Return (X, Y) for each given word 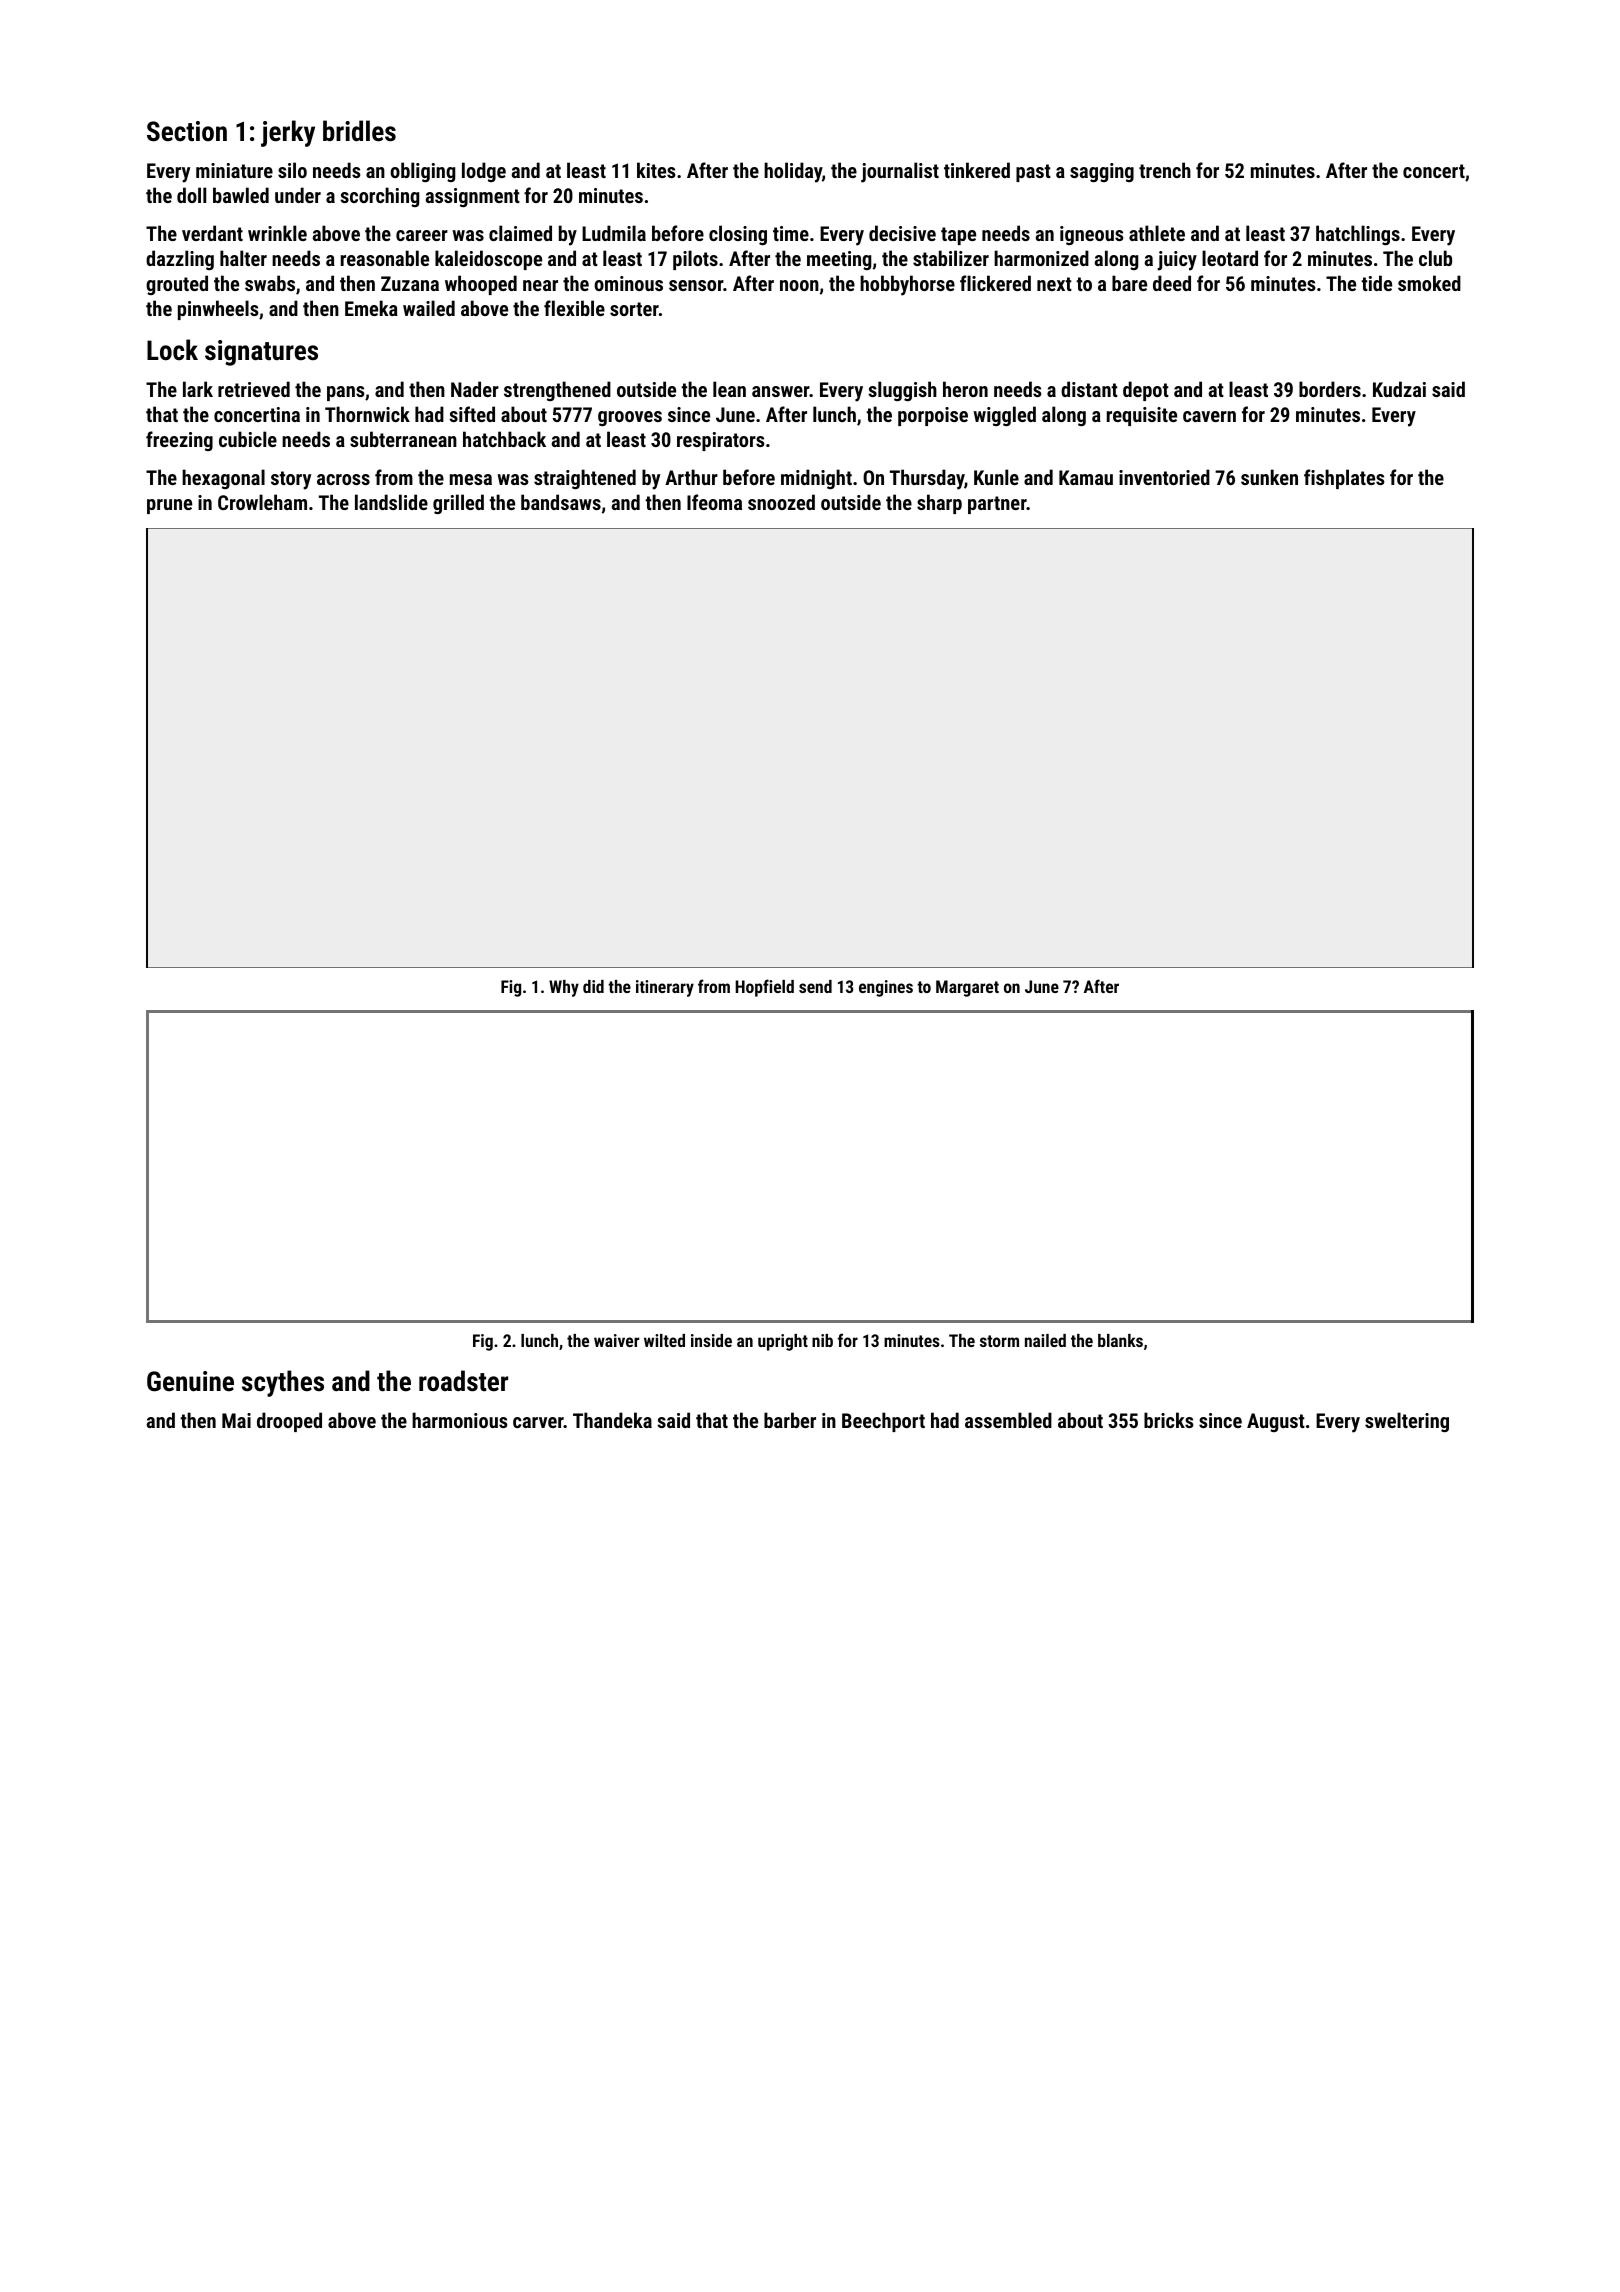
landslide (391, 502)
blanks (1120, 1340)
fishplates (1344, 479)
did (593, 986)
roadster (463, 1381)
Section (187, 131)
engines (886, 988)
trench (1165, 170)
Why (564, 988)
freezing (179, 441)
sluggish (902, 391)
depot (1146, 391)
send (815, 986)
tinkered (977, 170)
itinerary (665, 988)
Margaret (967, 988)
